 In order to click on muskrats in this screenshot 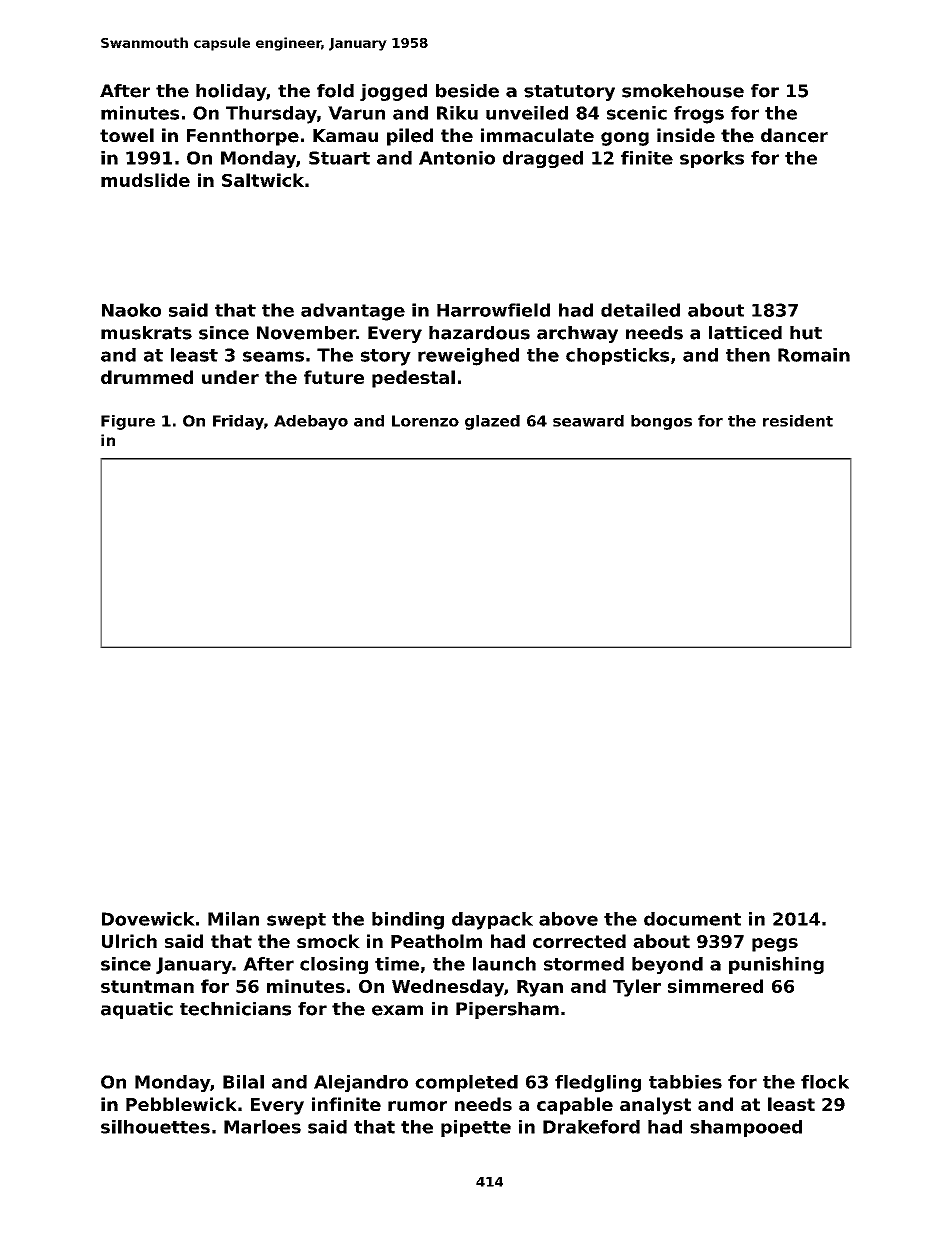, I will do `click(146, 333)`.
